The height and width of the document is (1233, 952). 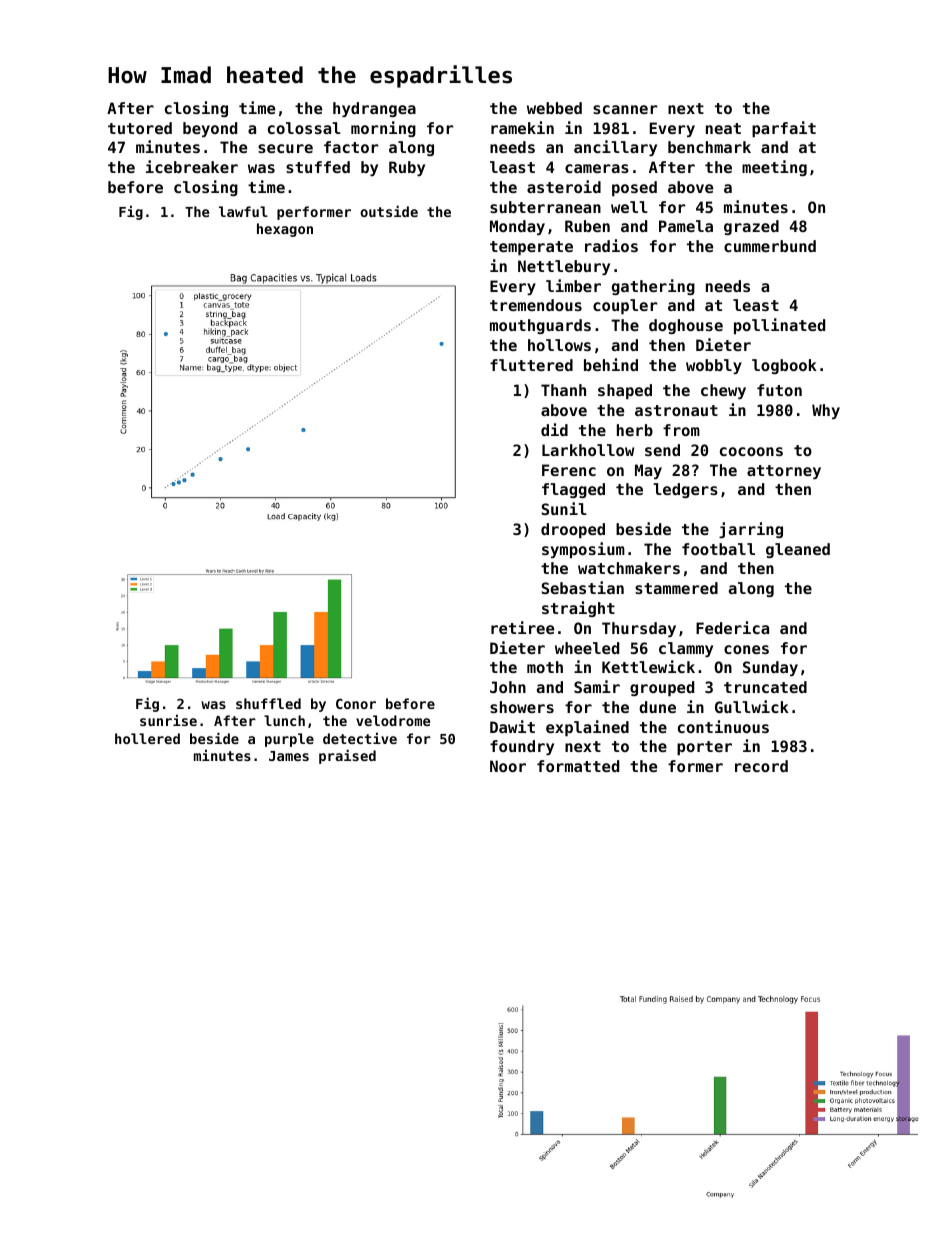 I want to click on velodrome, so click(x=393, y=720).
